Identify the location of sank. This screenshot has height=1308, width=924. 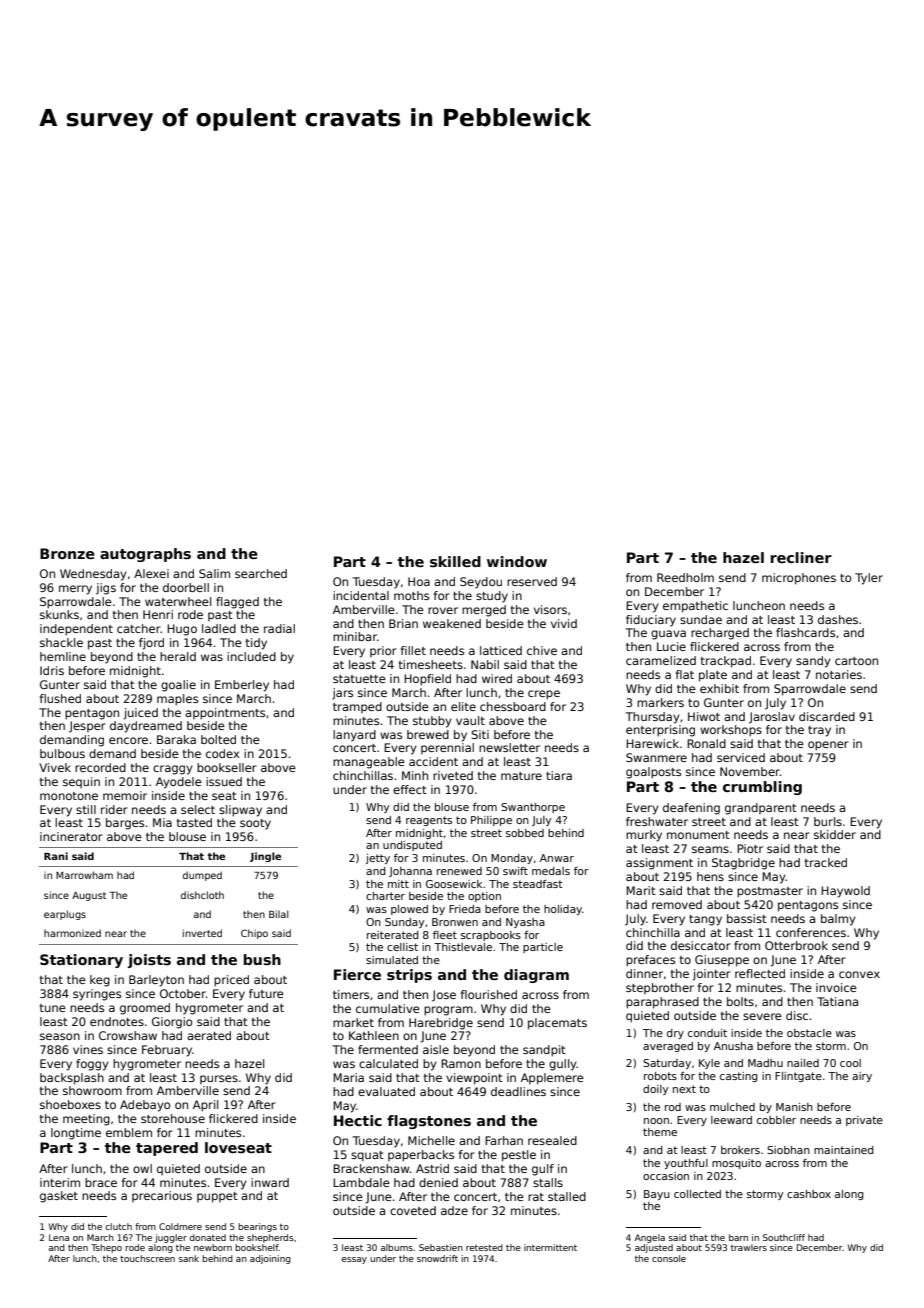
(189, 1258).
